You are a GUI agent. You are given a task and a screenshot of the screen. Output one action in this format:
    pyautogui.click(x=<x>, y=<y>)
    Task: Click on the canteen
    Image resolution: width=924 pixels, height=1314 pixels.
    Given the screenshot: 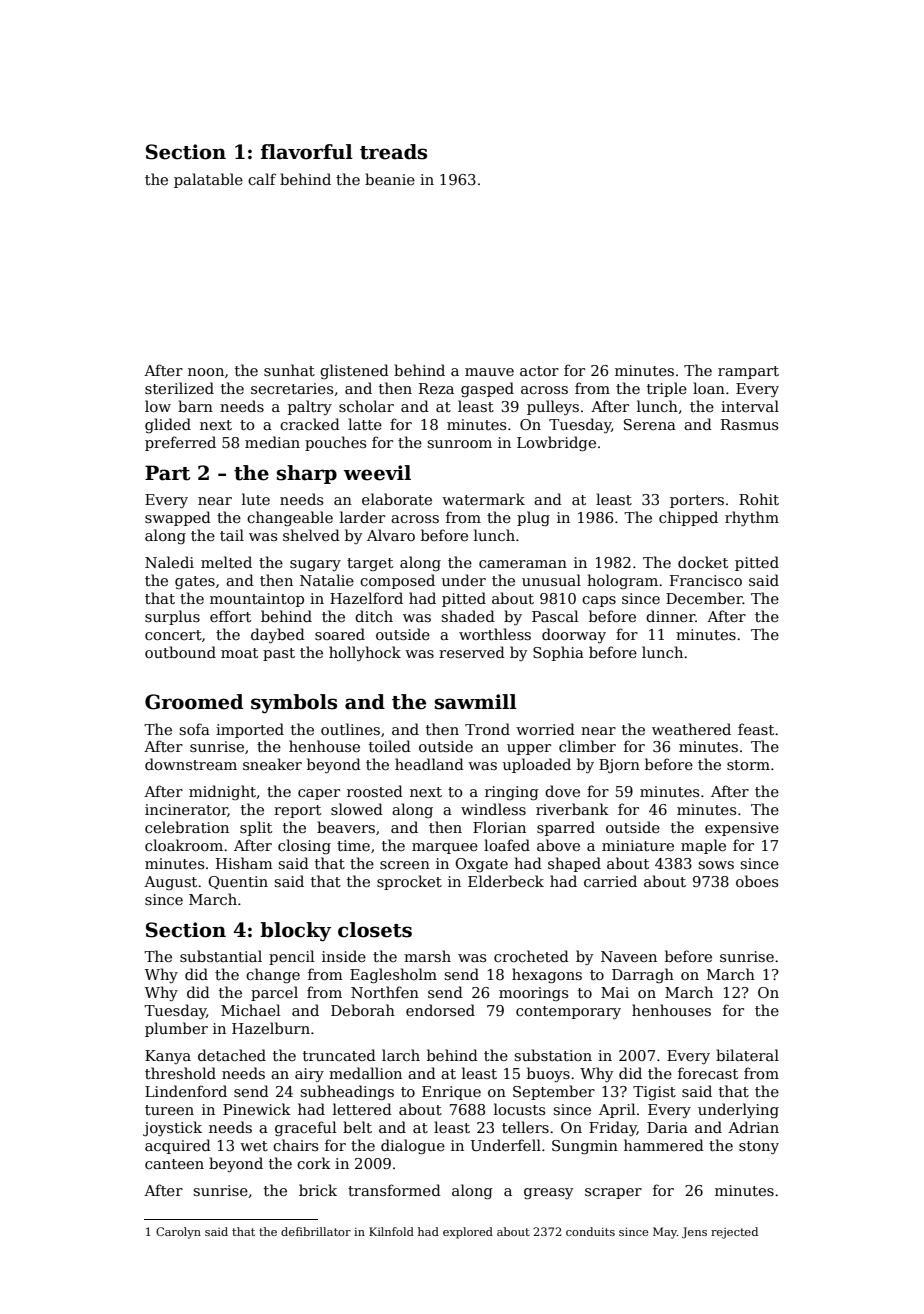 What is the action you would take?
    pyautogui.click(x=174, y=1164)
